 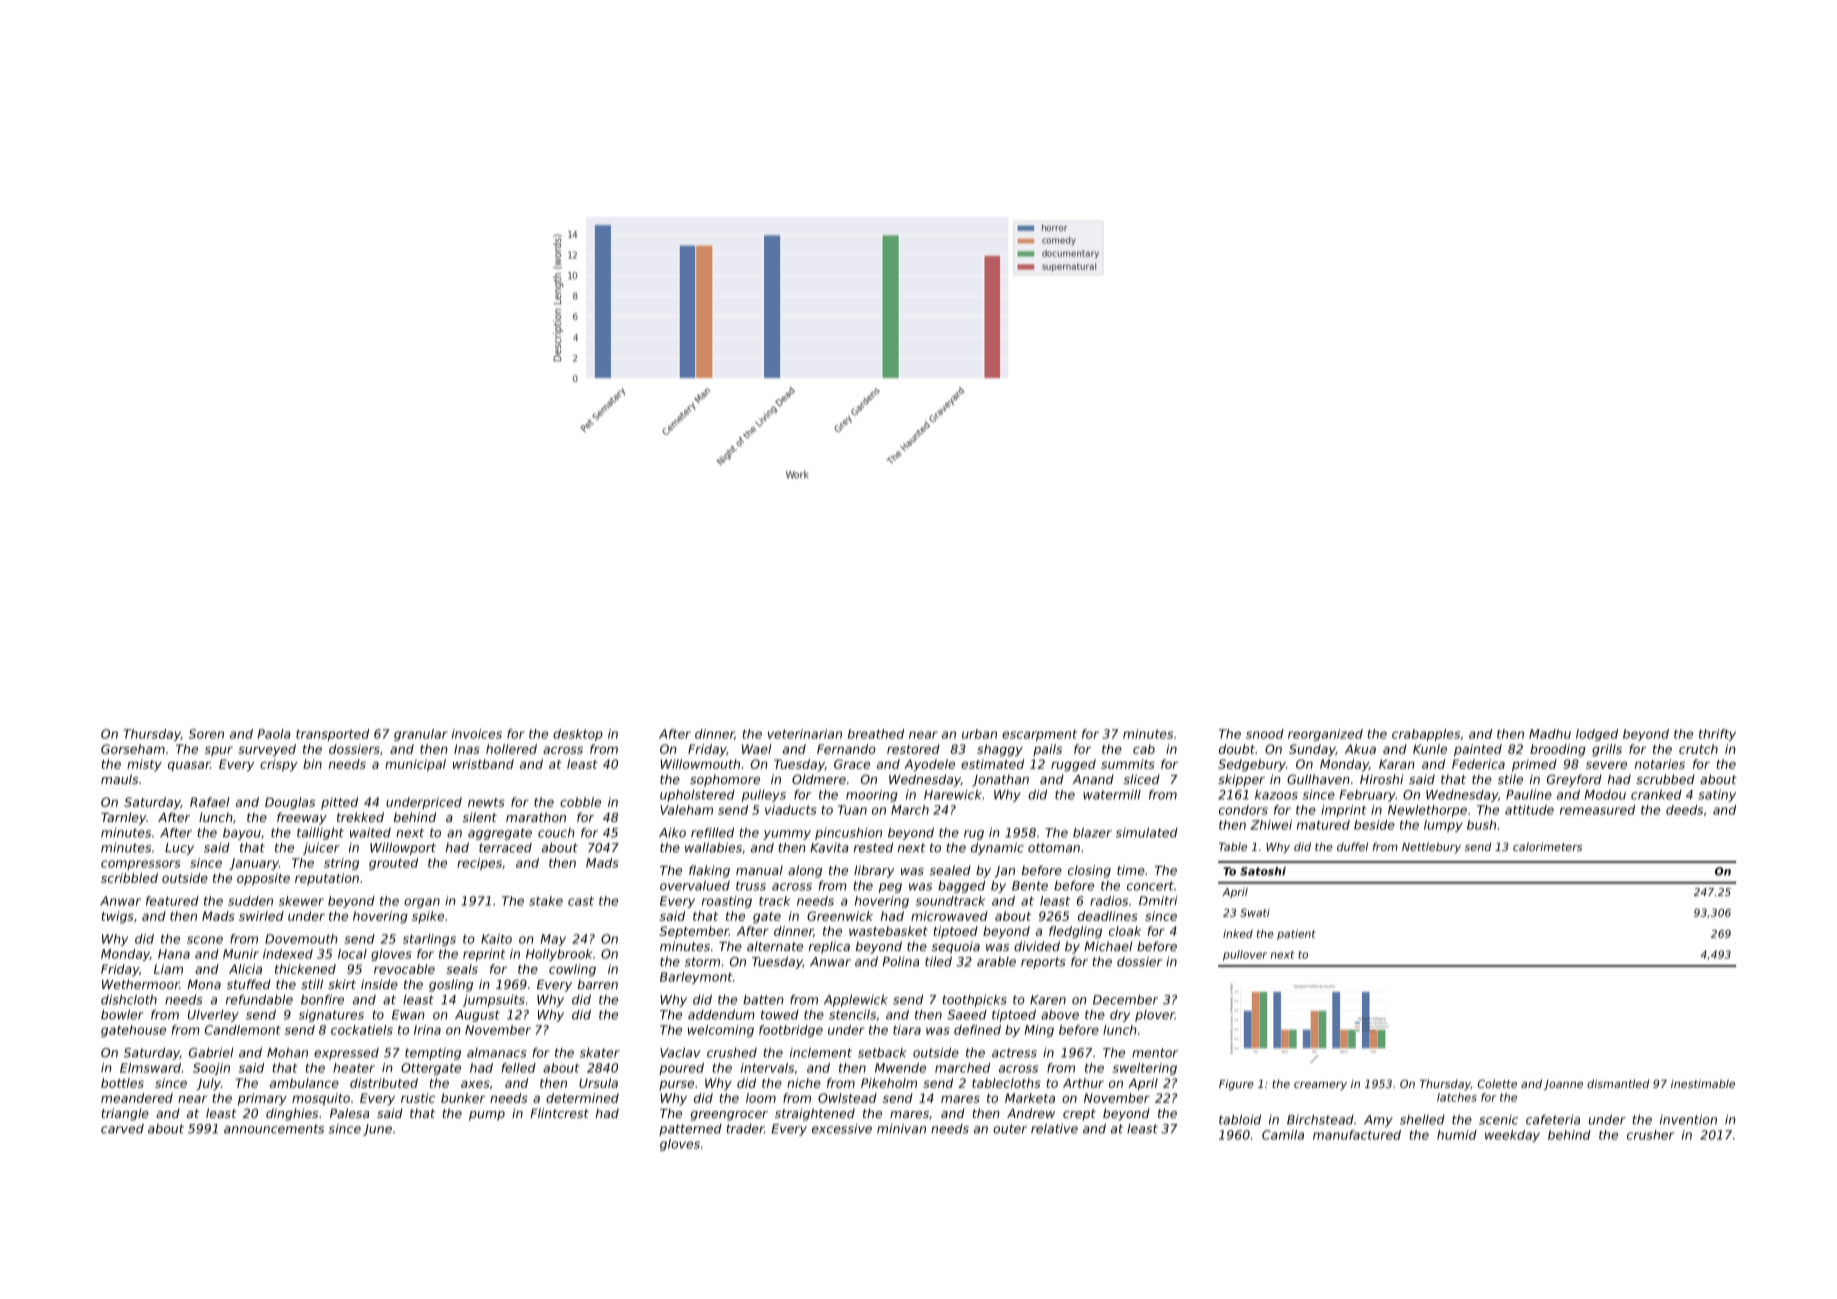 I want to click on patient, so click(x=1296, y=934).
